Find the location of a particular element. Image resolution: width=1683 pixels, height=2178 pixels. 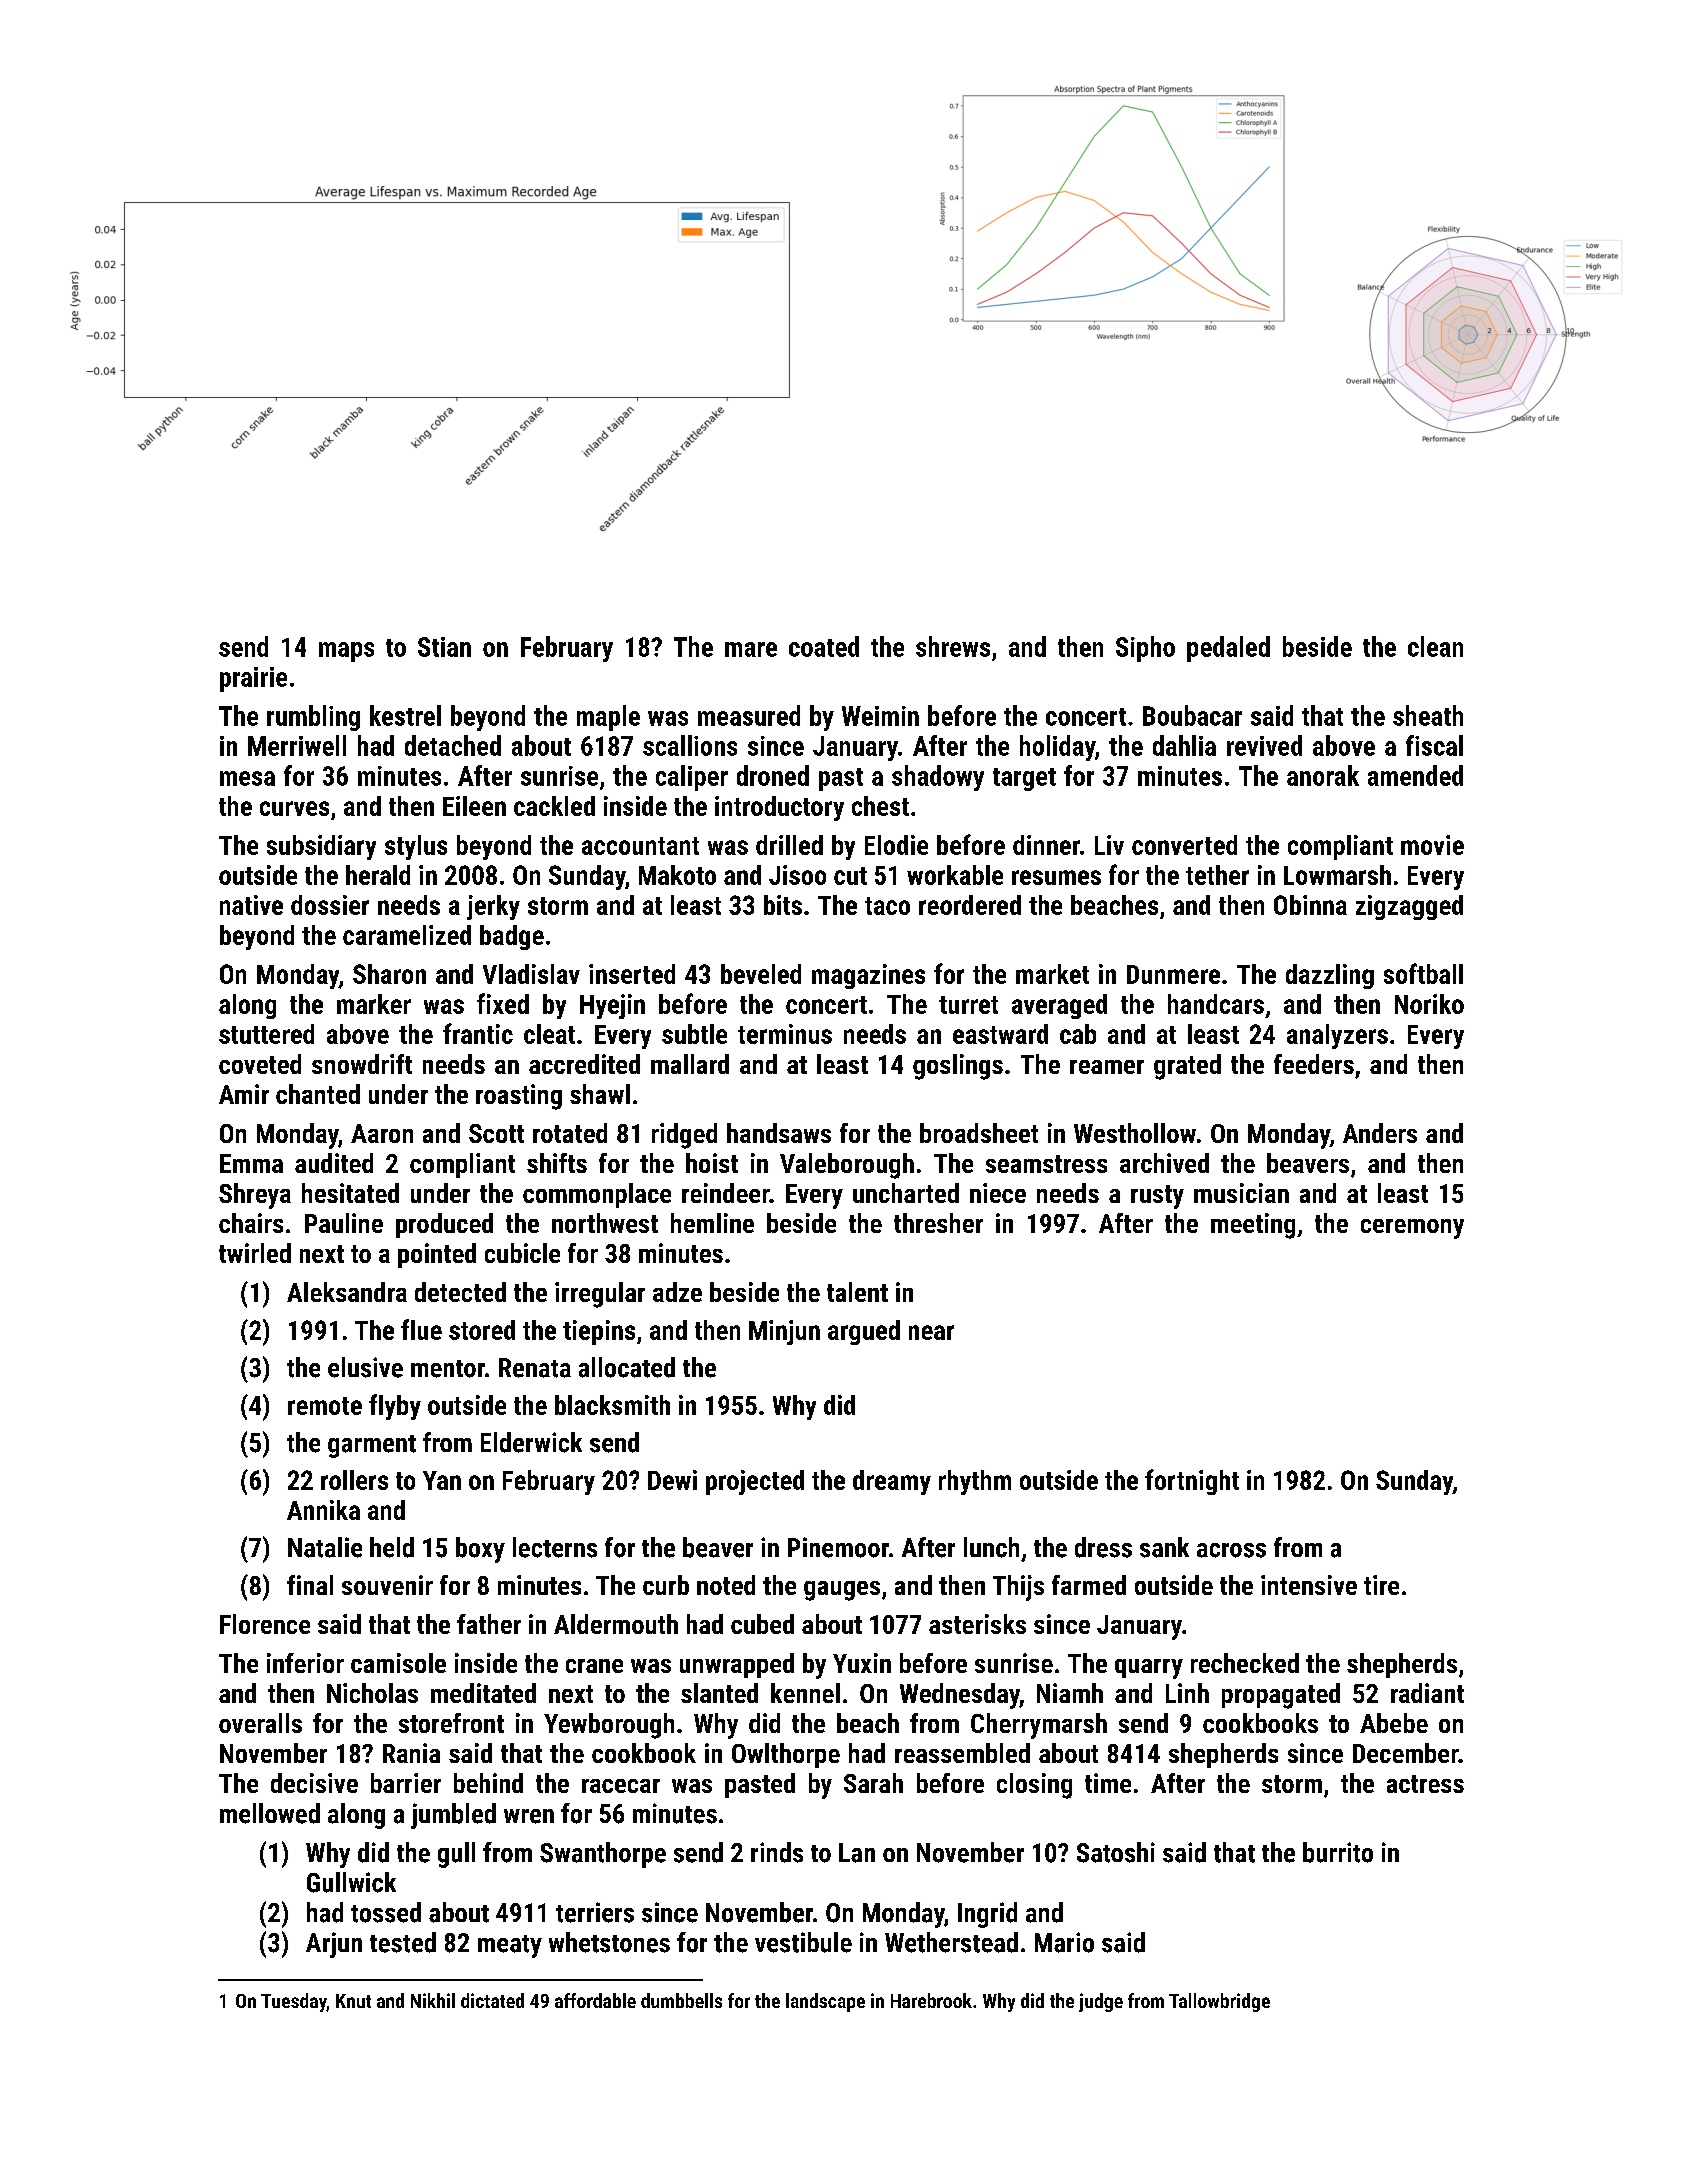

inferior is located at coordinates (305, 1663).
